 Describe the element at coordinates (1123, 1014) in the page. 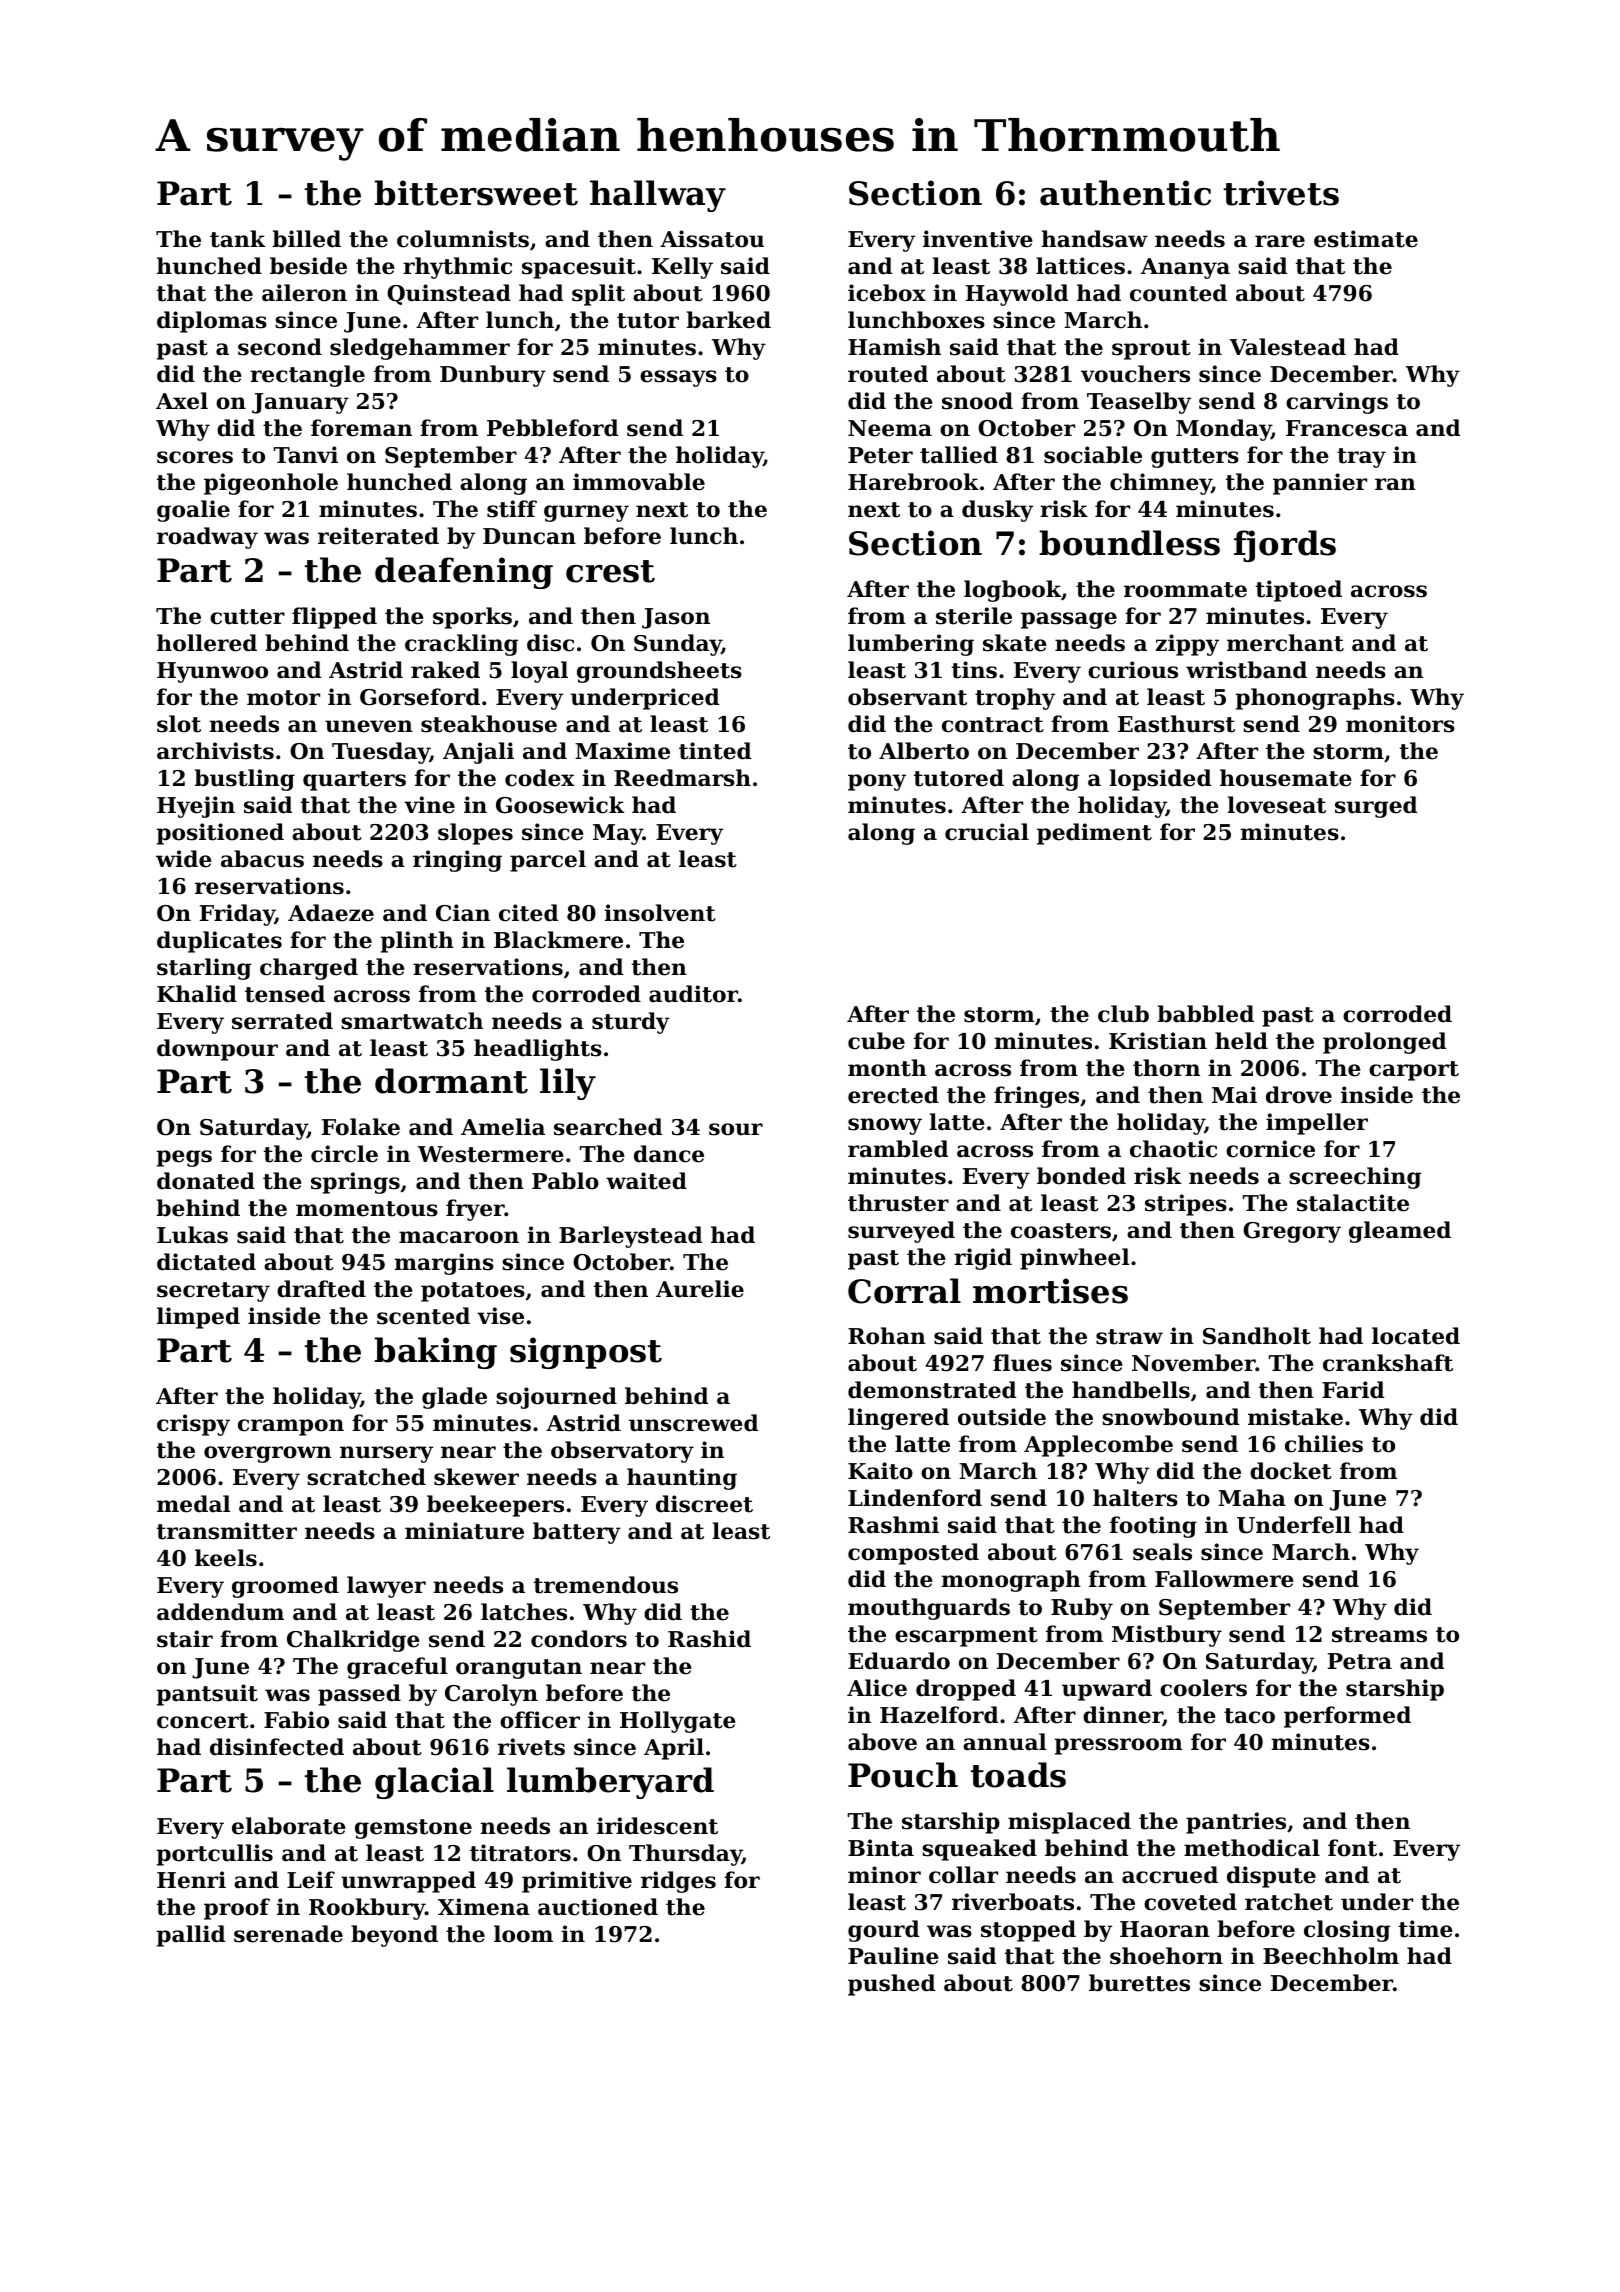

I see `club` at that location.
